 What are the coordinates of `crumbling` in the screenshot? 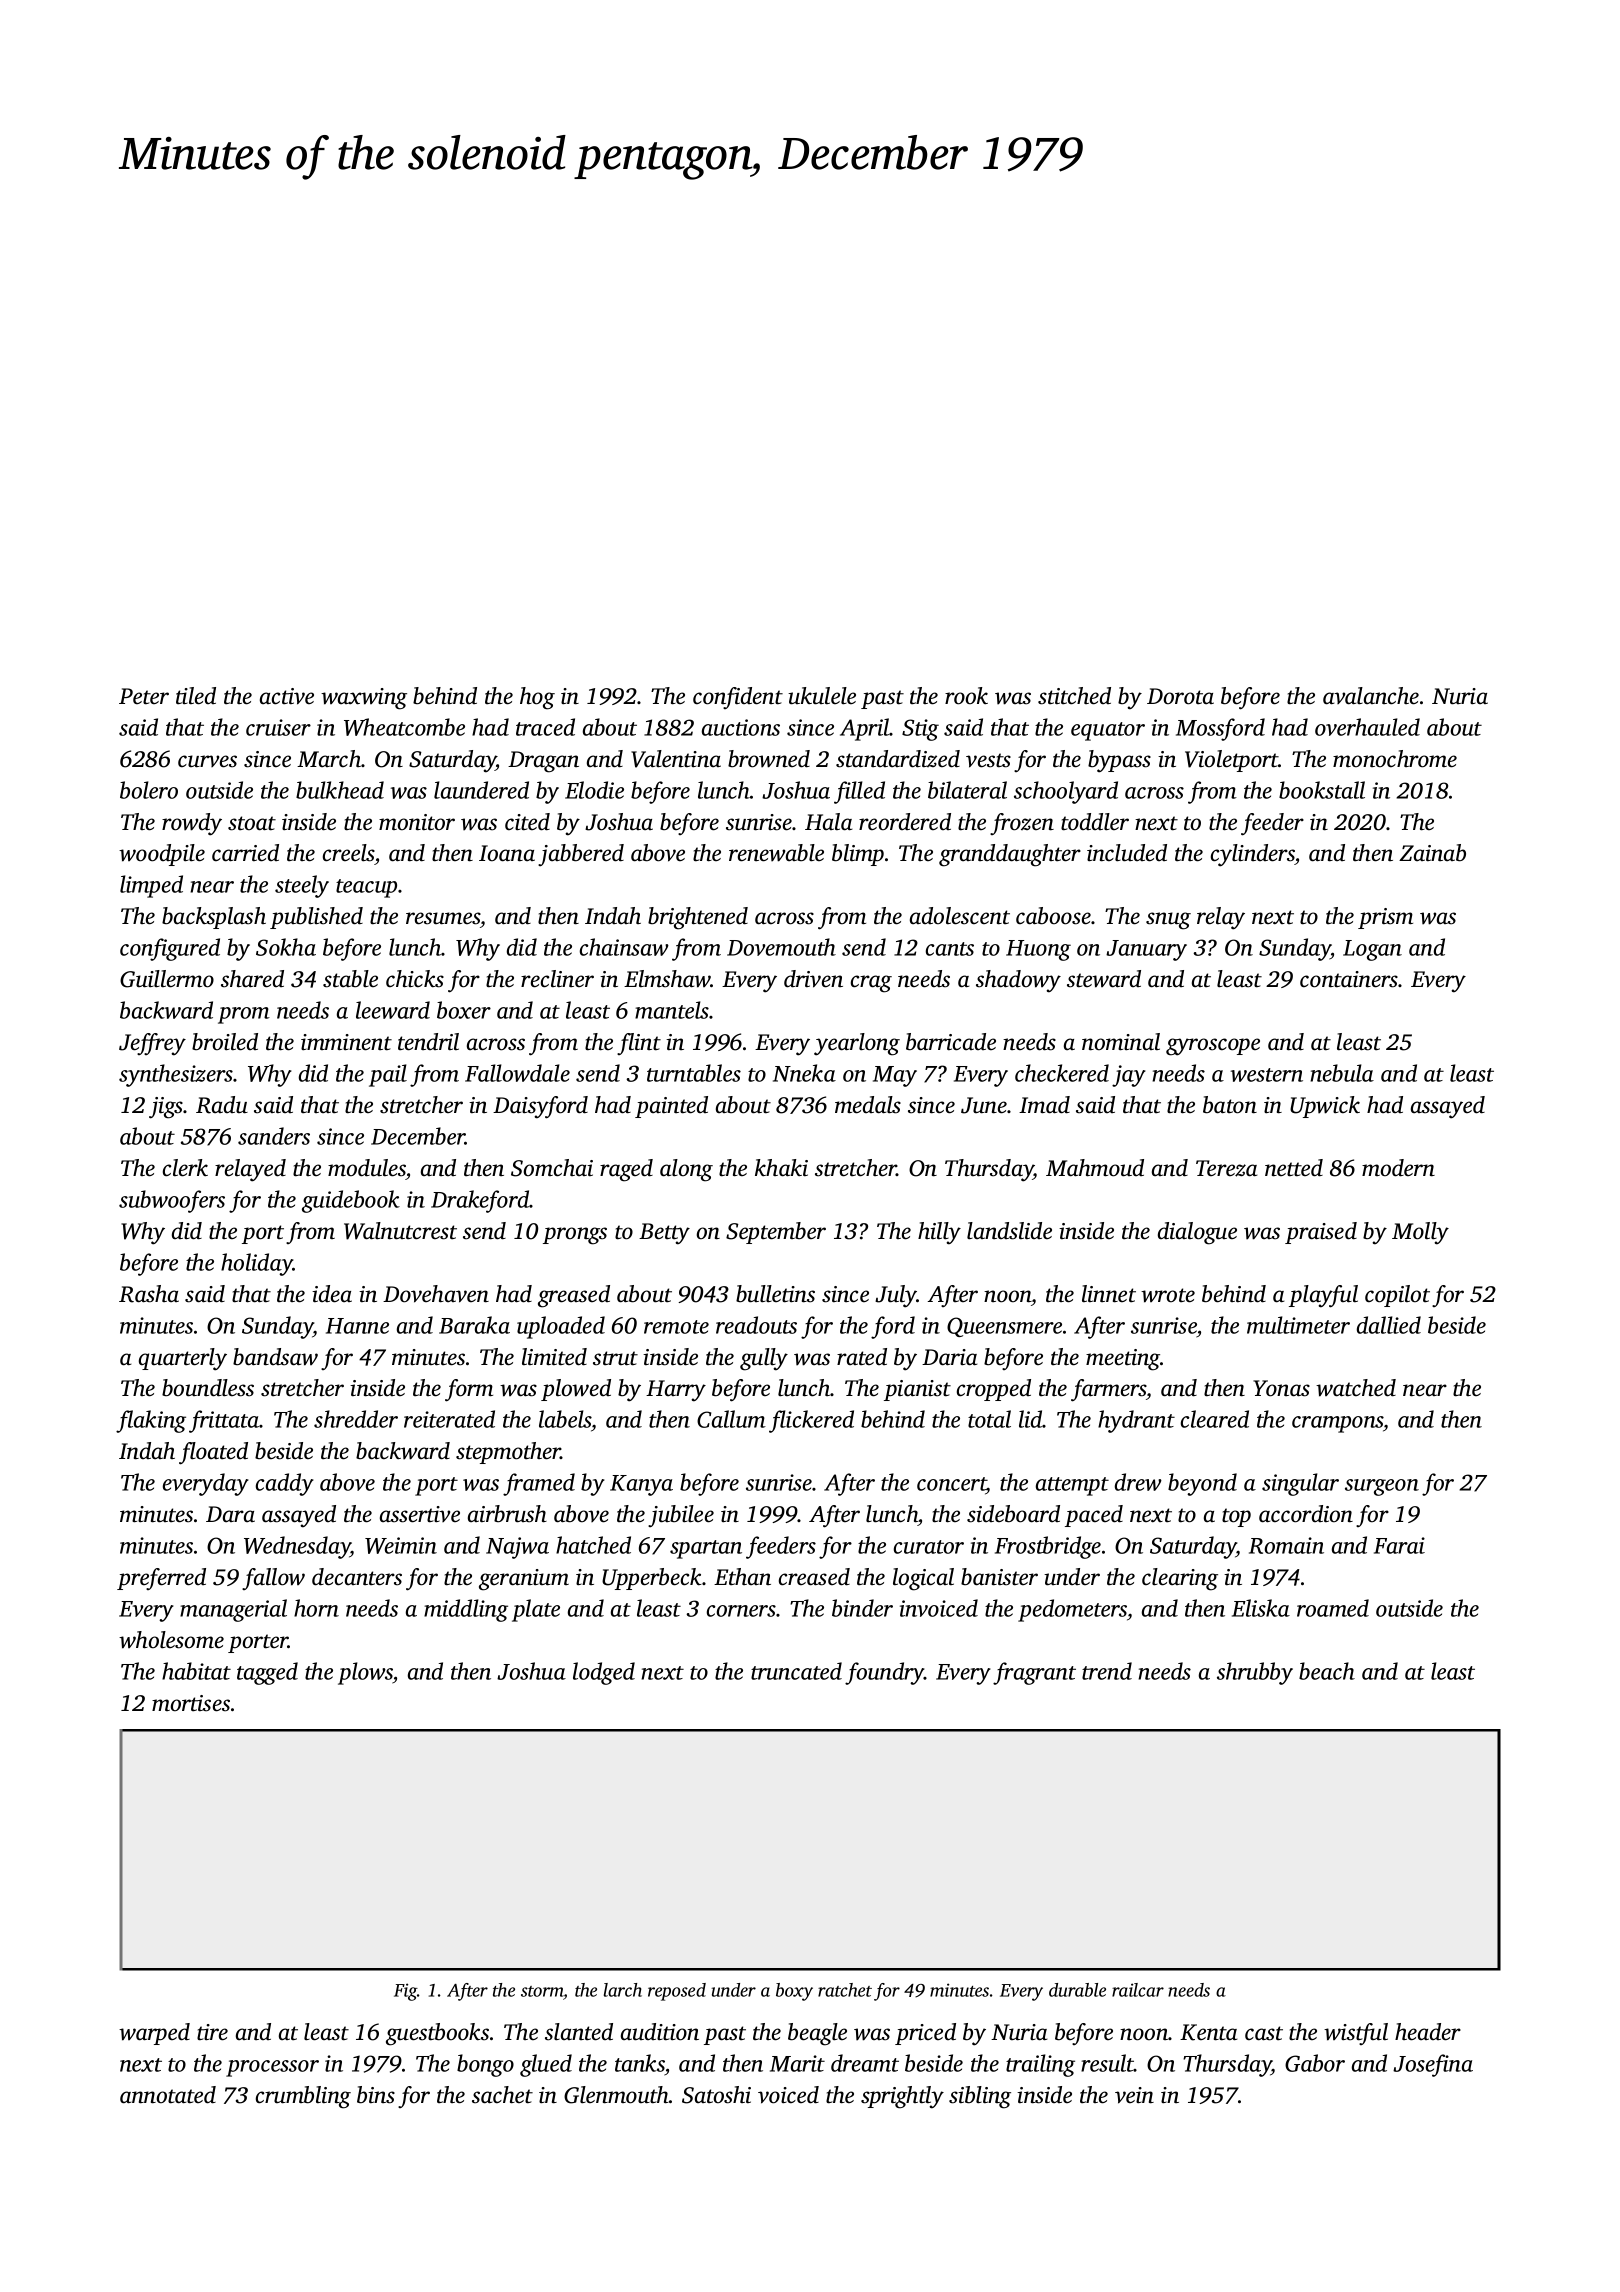 It's located at (303, 2097).
